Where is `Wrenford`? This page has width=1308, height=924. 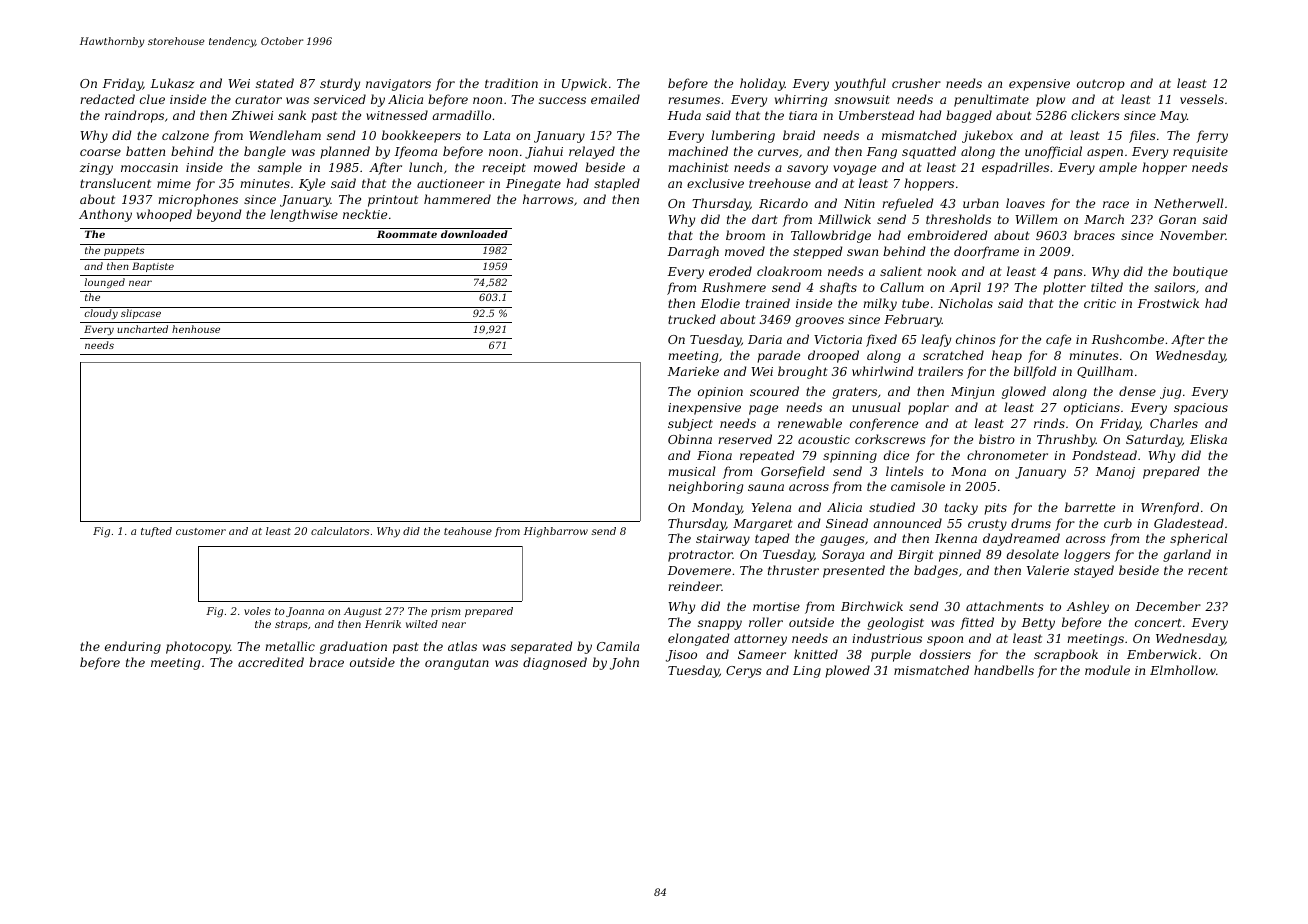
Wrenford is located at coordinates (1170, 508).
